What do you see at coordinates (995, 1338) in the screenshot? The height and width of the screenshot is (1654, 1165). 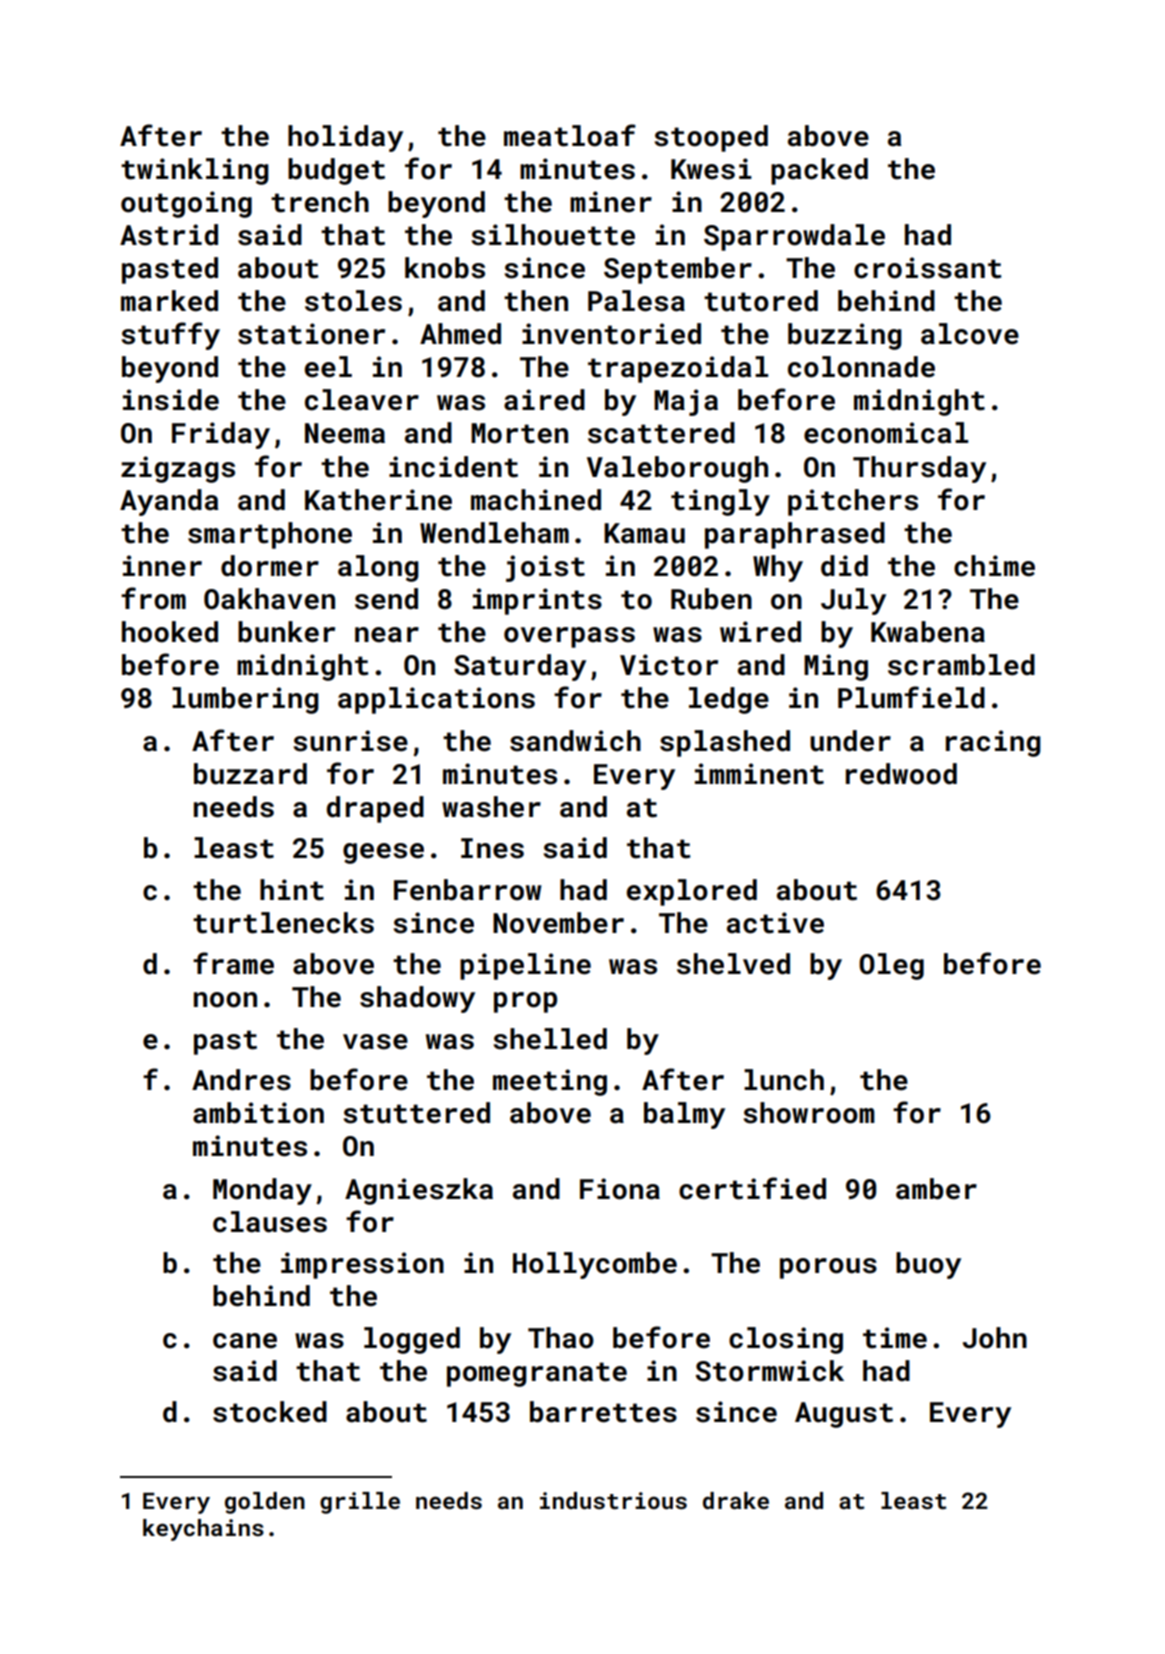 I see `John` at bounding box center [995, 1338].
